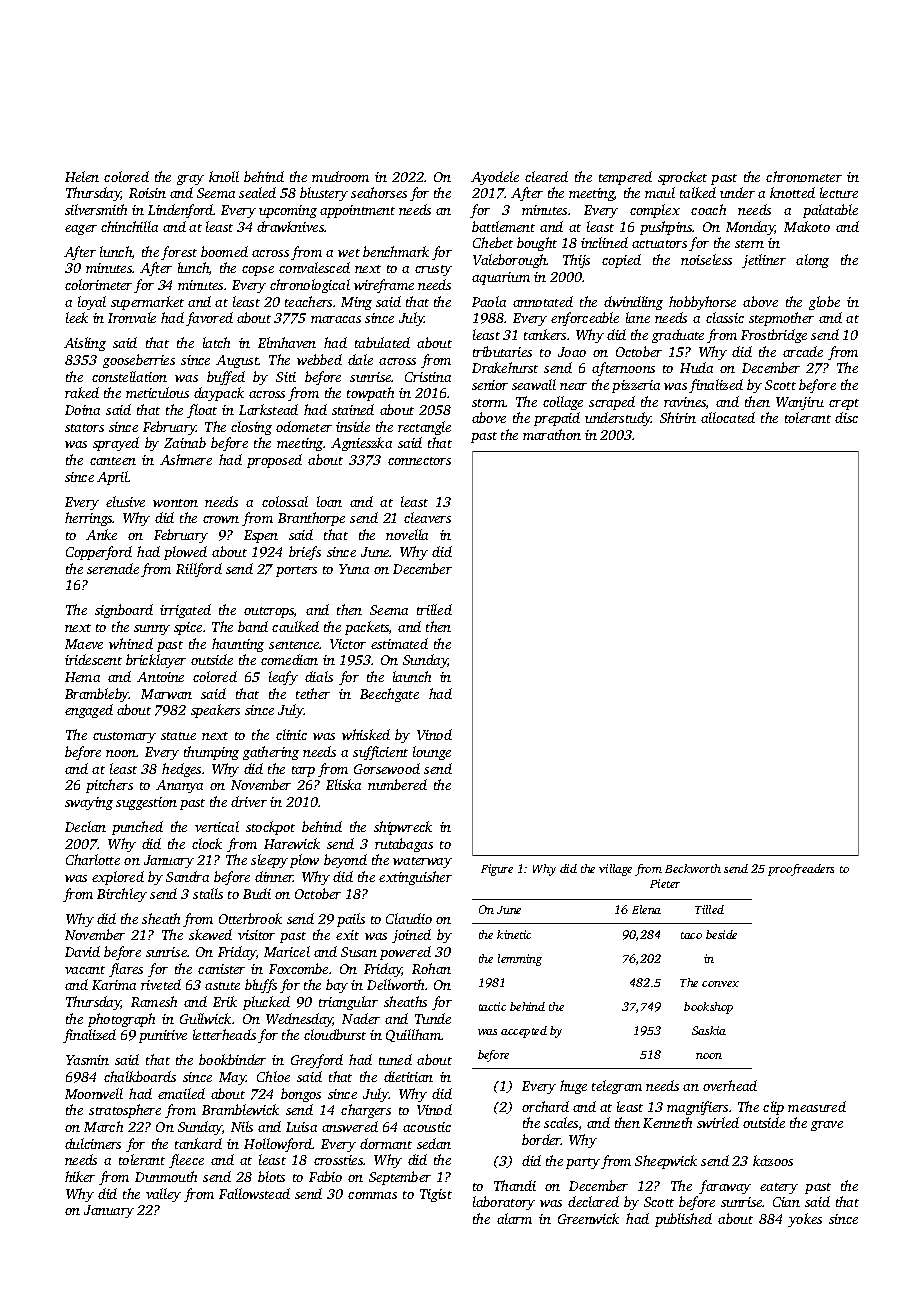 This screenshot has height=1308, width=924. I want to click on wireframe, so click(384, 286).
